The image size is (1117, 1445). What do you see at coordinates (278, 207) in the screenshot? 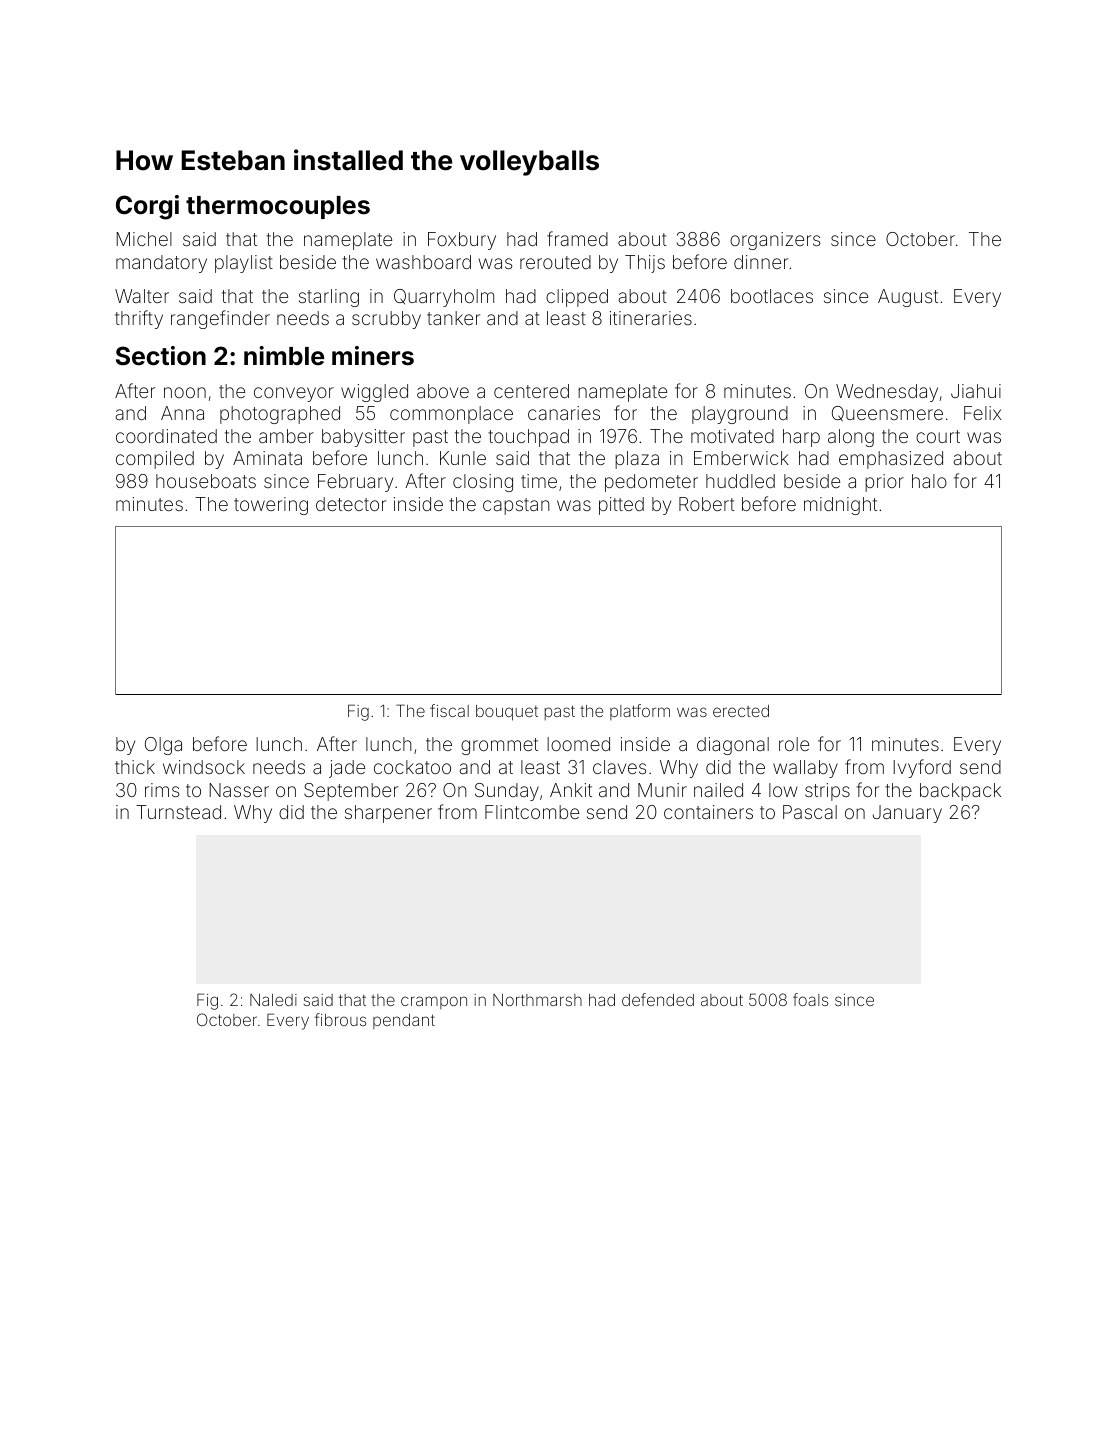
I see `thermocouples` at bounding box center [278, 207].
